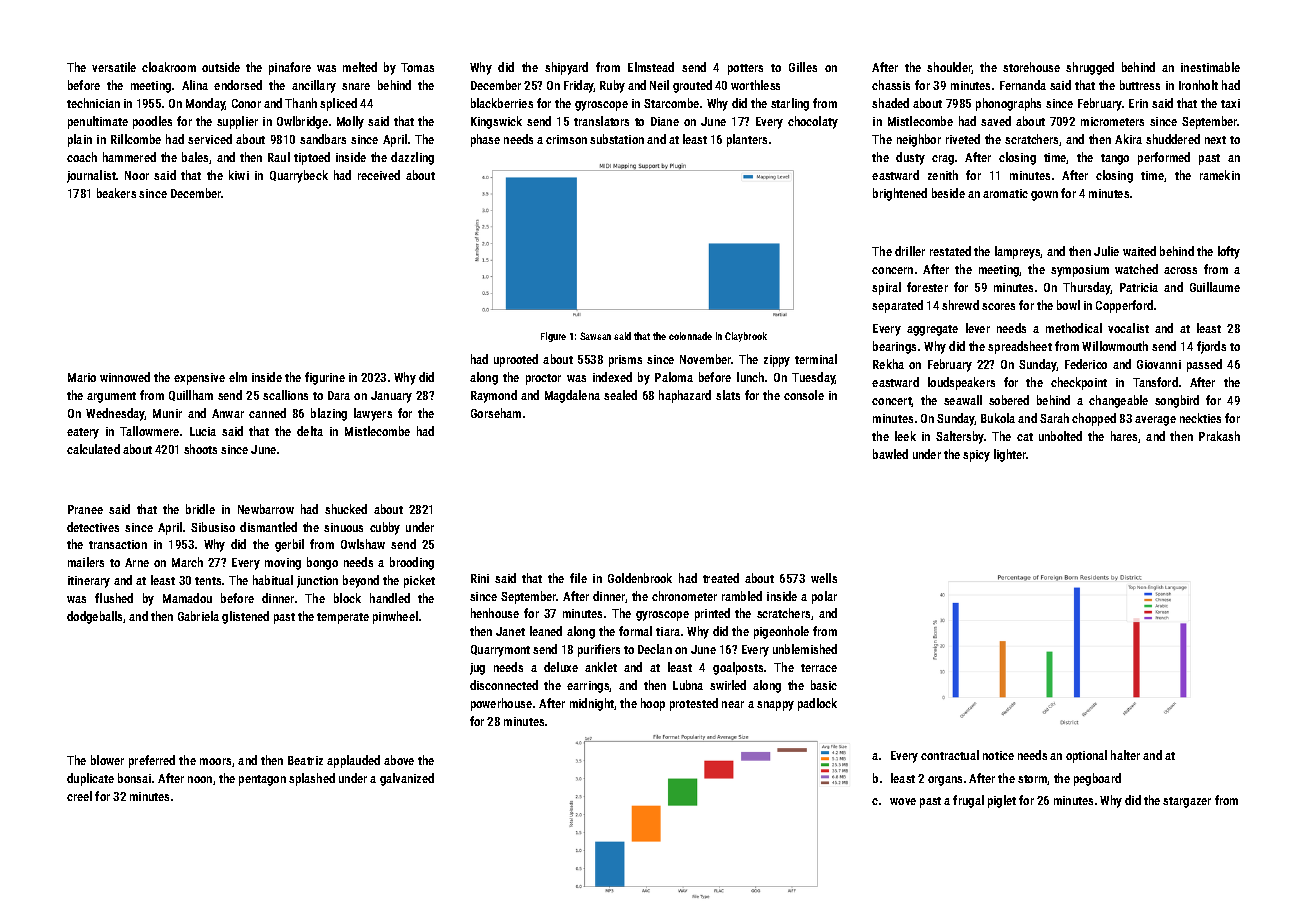 Image resolution: width=1308 pixels, height=924 pixels. I want to click on optional, so click(1086, 756).
